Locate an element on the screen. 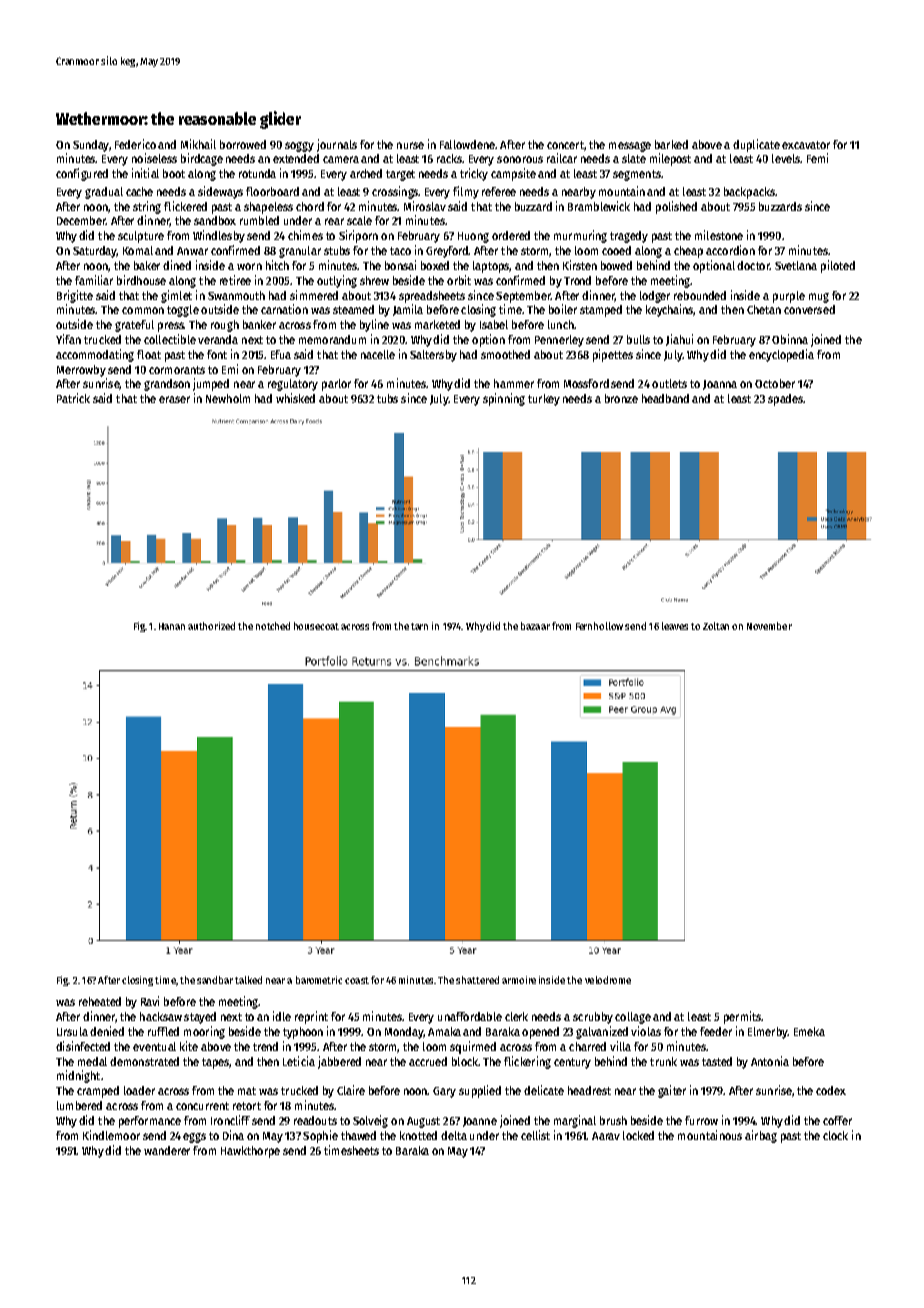  Saltersby is located at coordinates (433, 356).
